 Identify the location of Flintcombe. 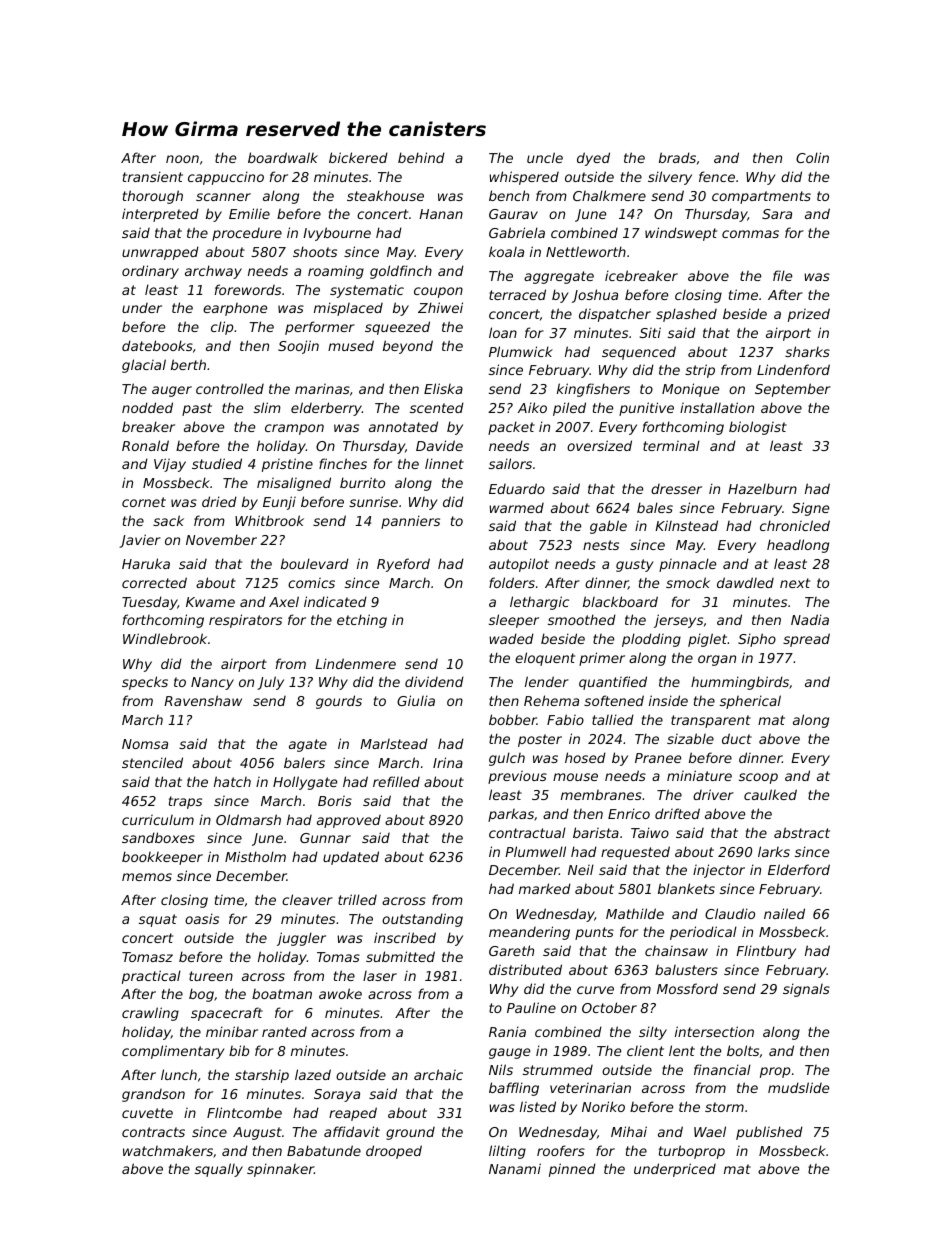
(244, 1112).
